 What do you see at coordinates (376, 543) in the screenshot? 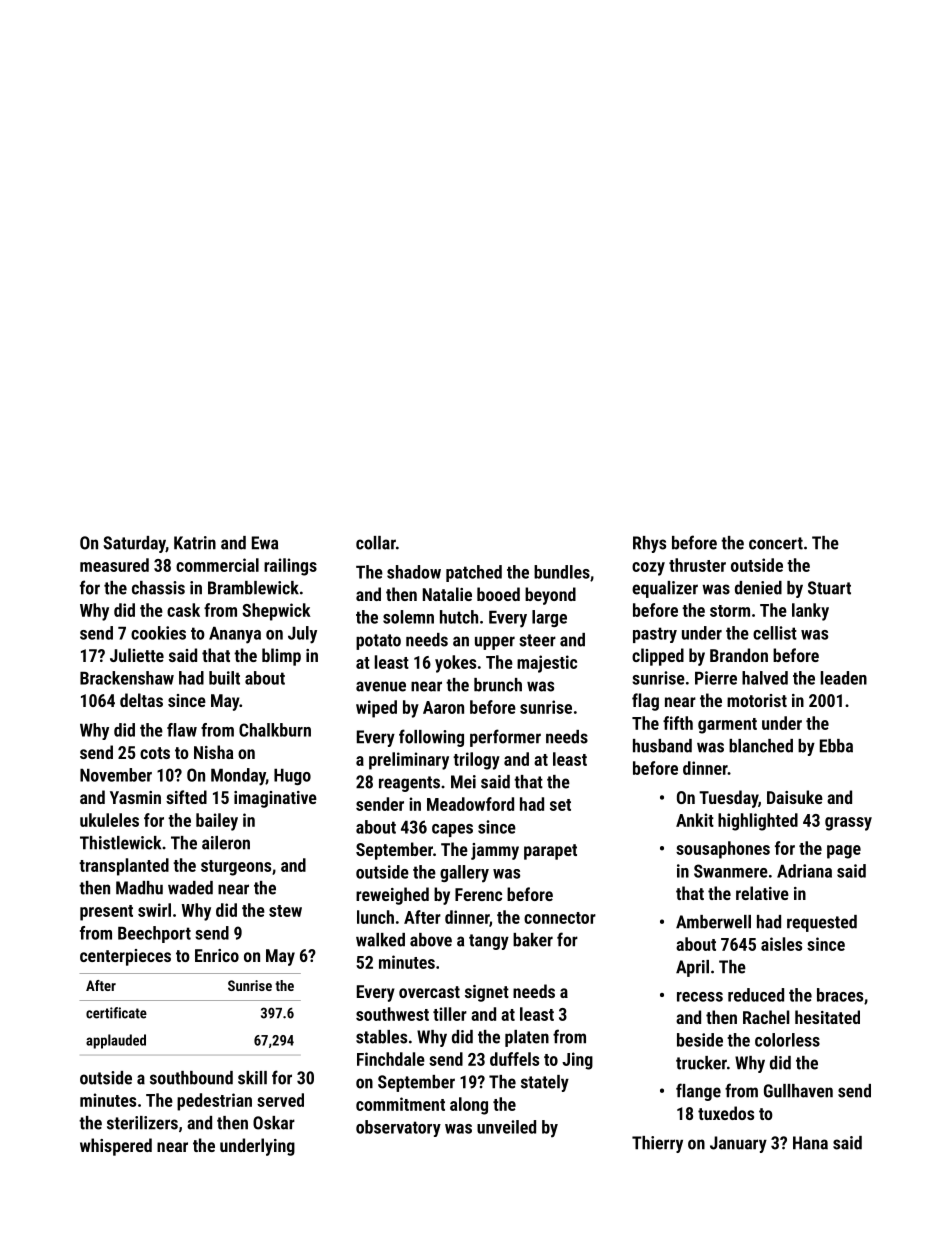
I see `collar` at bounding box center [376, 543].
